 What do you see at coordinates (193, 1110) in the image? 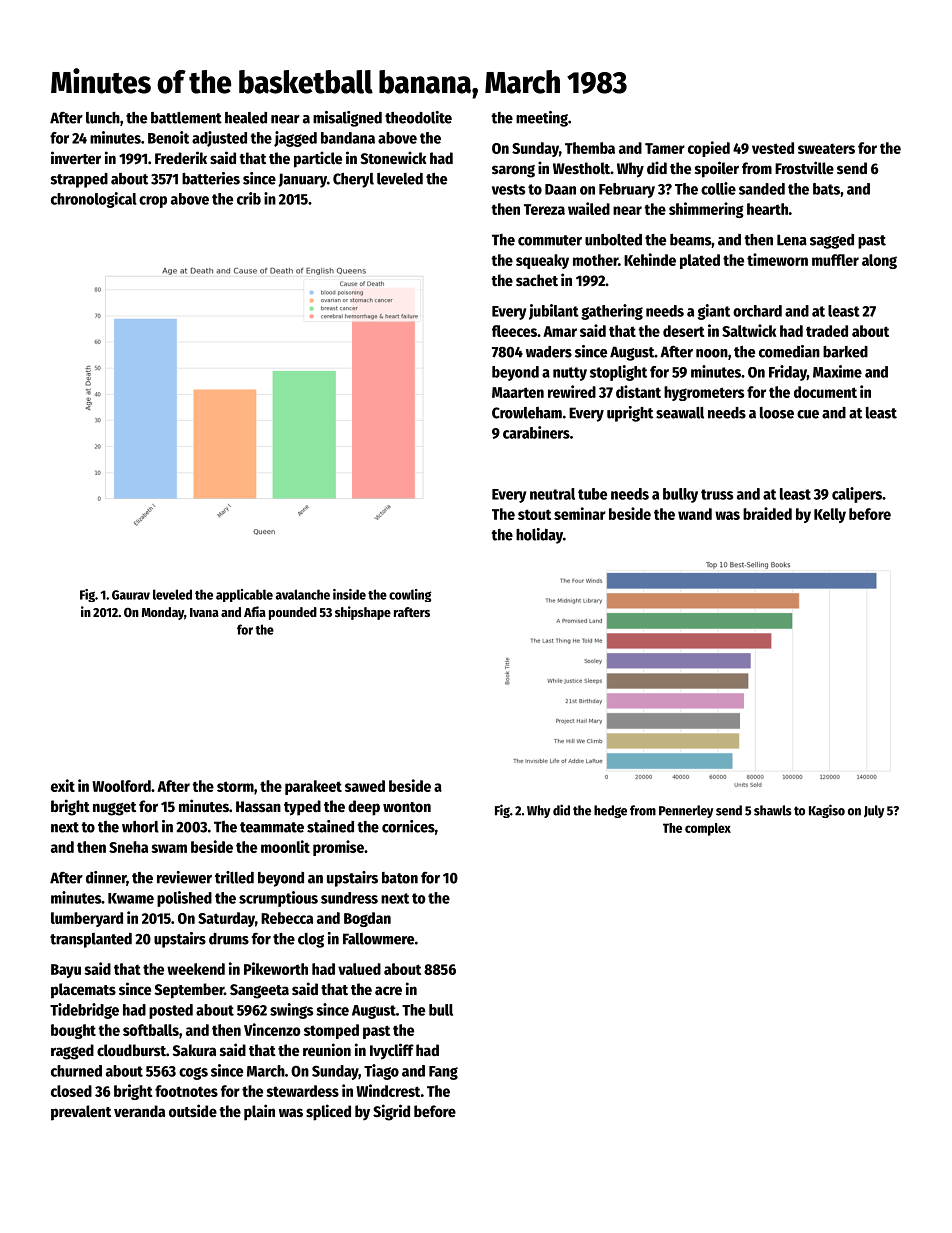
I see `outside` at bounding box center [193, 1110].
